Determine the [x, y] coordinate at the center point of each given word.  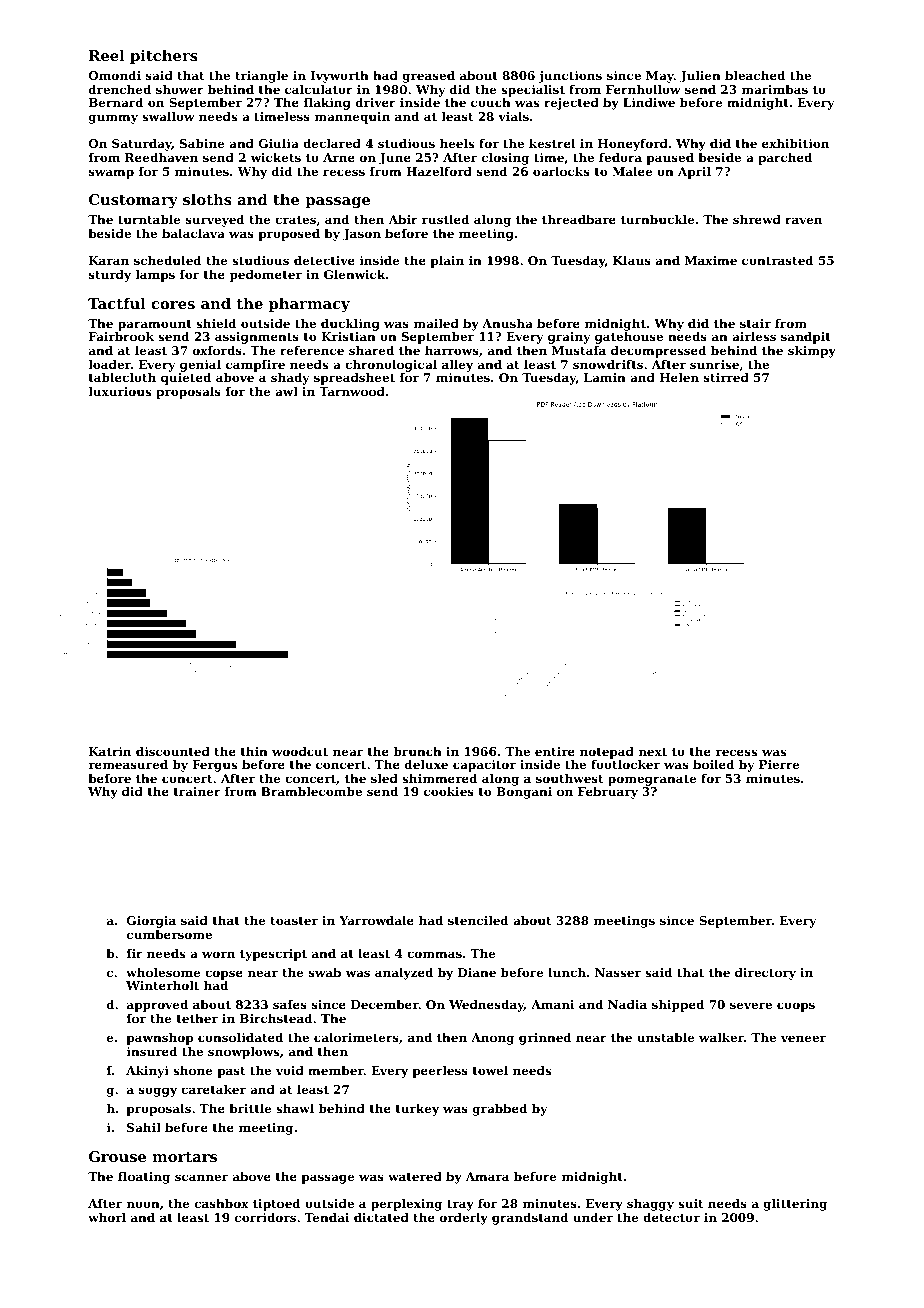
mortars [184, 1157]
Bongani [524, 793]
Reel [107, 55]
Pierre [779, 764]
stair [755, 323]
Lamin [605, 377]
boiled [714, 764]
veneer [803, 1038]
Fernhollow [643, 89]
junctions [570, 77]
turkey [417, 1110]
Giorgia [151, 922]
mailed [436, 323]
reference [312, 350]
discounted [173, 751]
